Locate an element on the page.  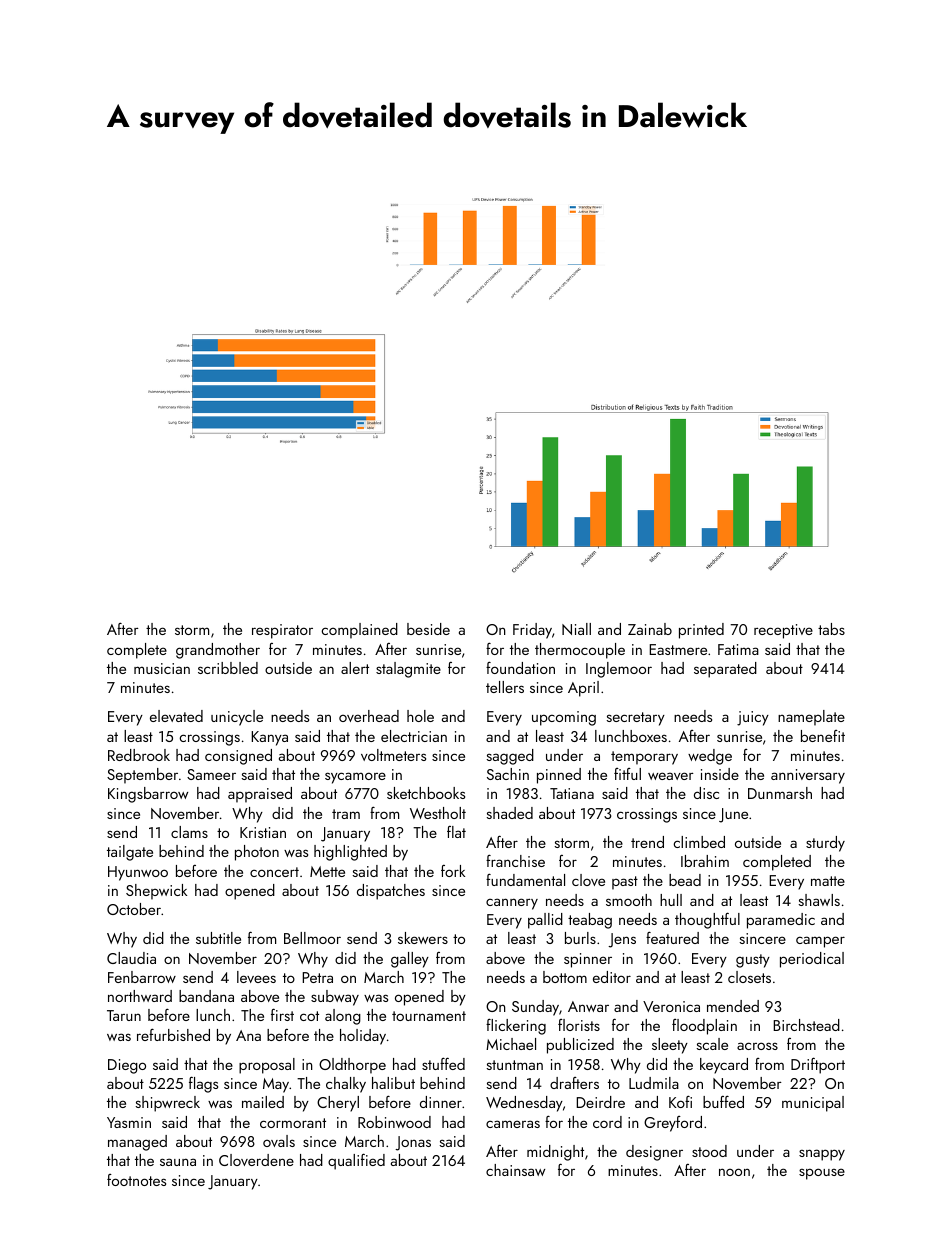
stood is located at coordinates (709, 1151).
